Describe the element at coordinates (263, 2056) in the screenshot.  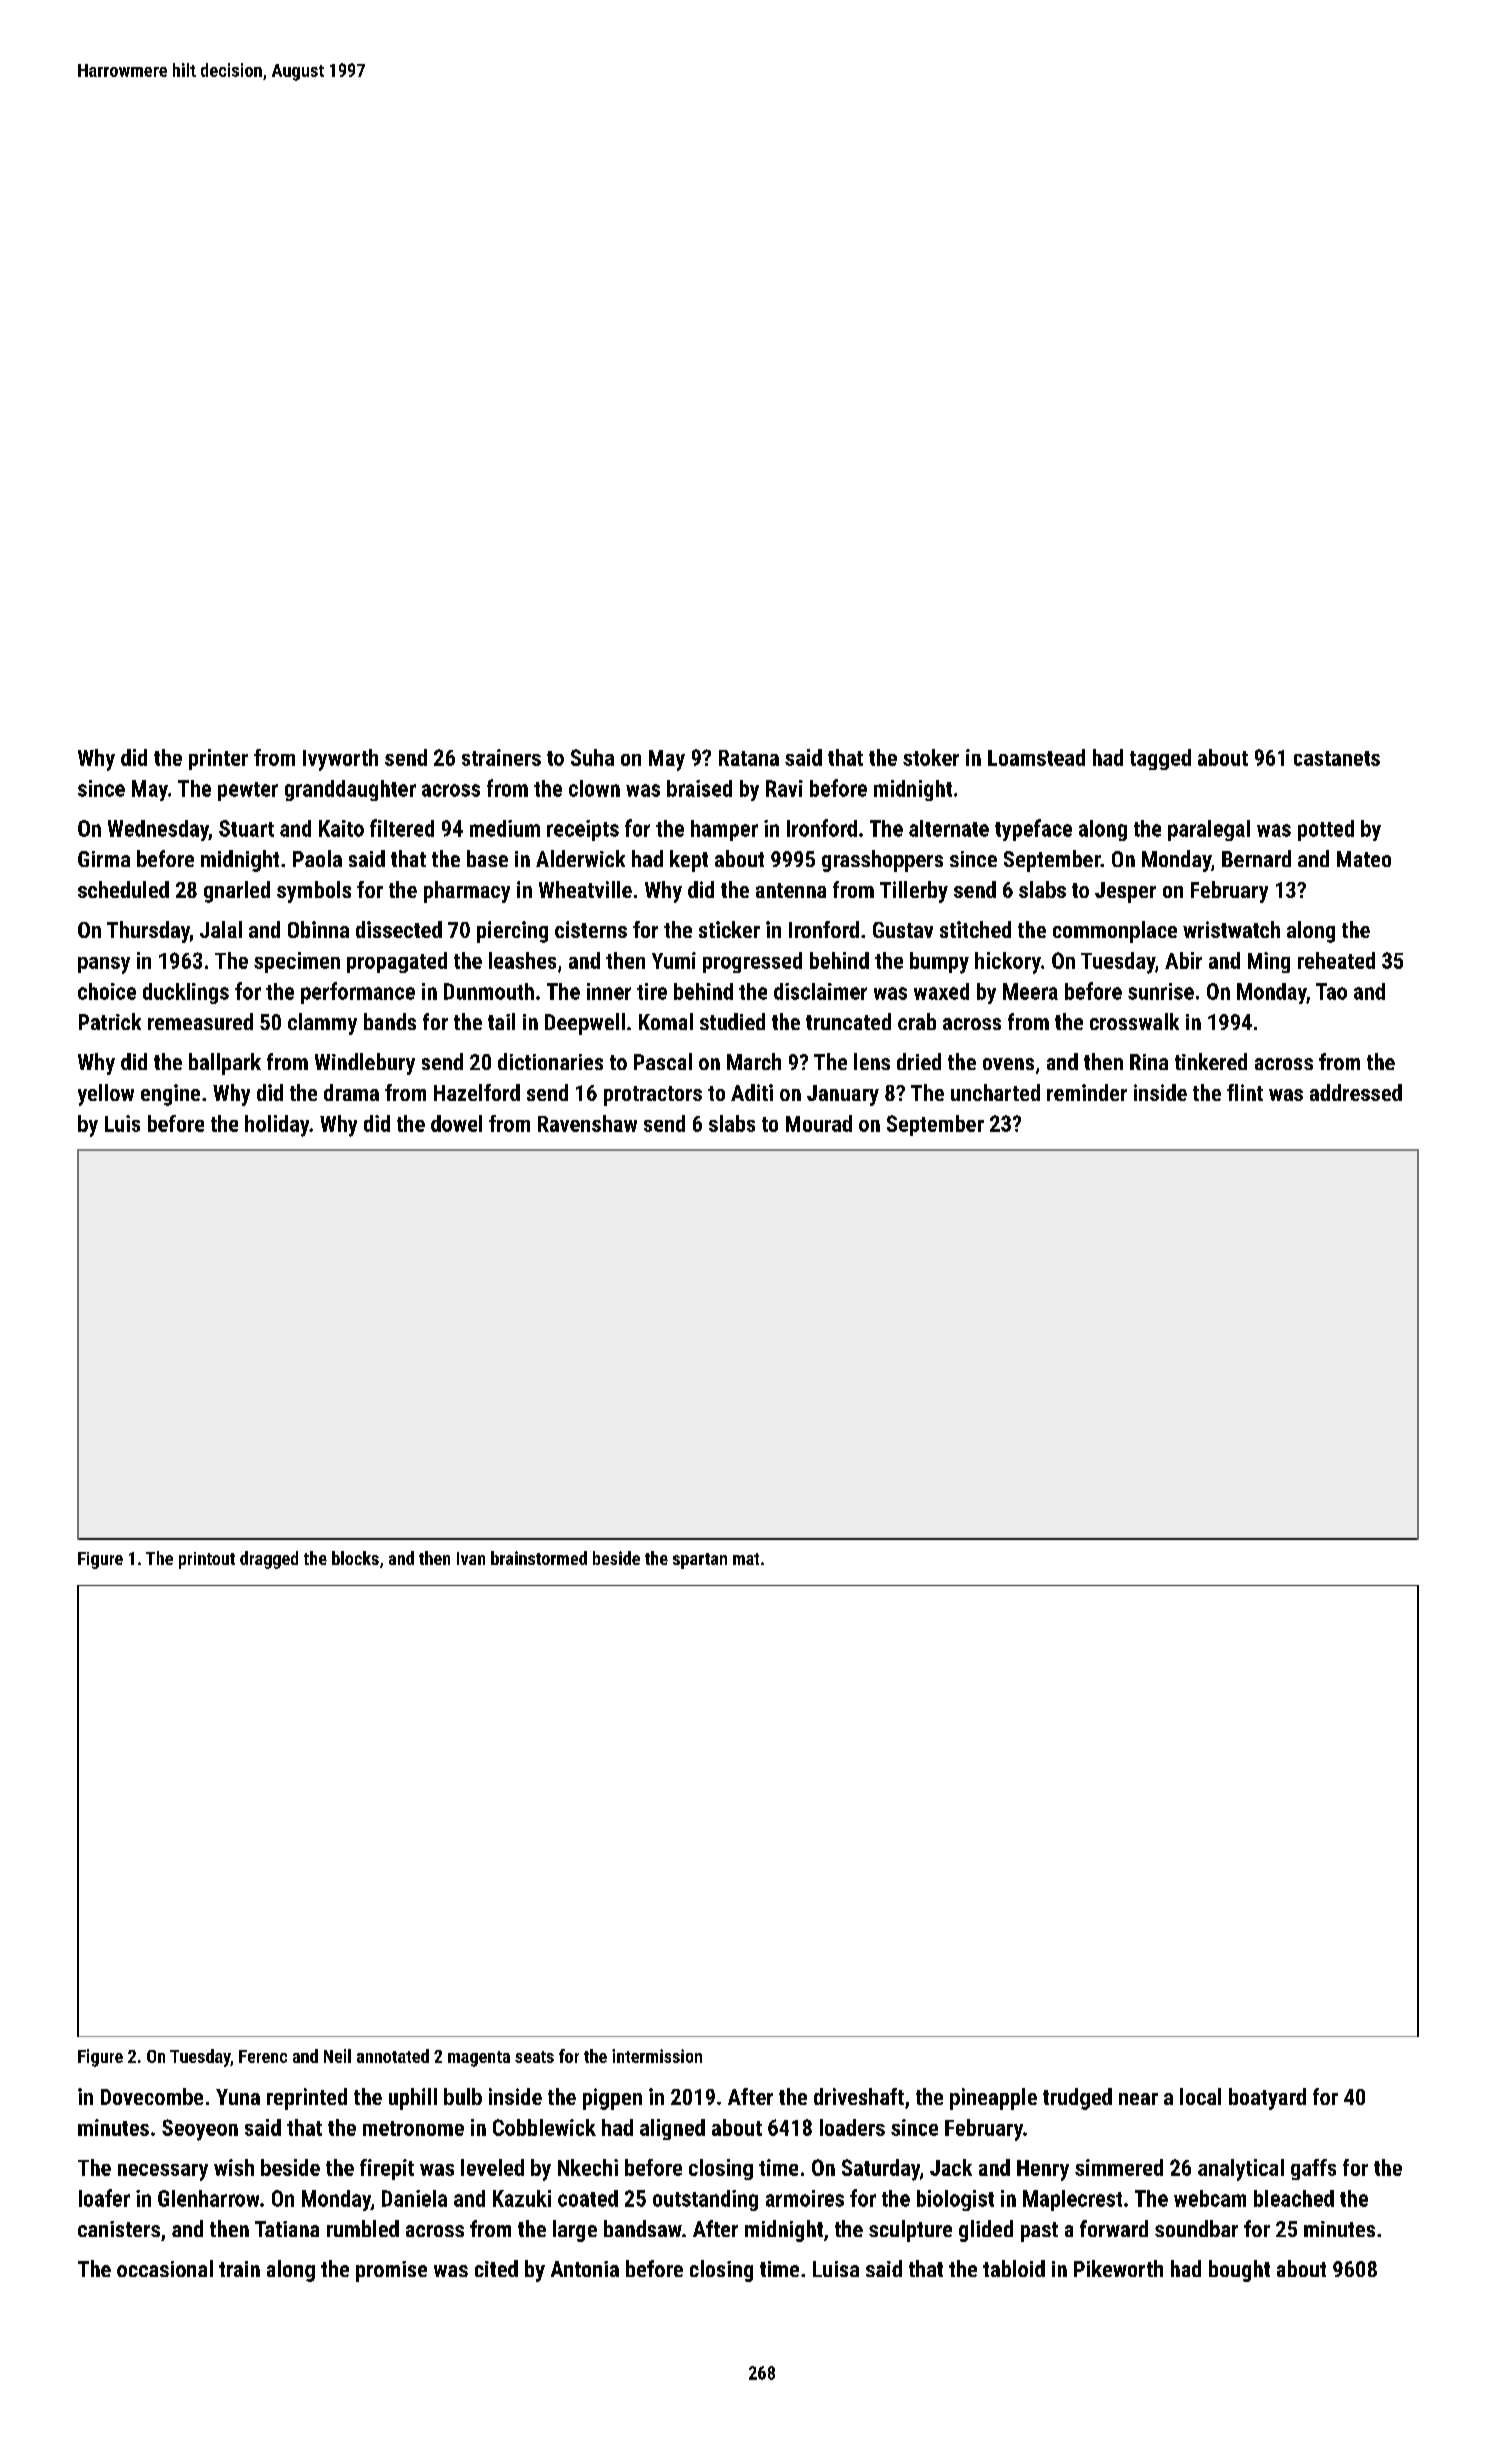
I see `Ferenc` at that location.
